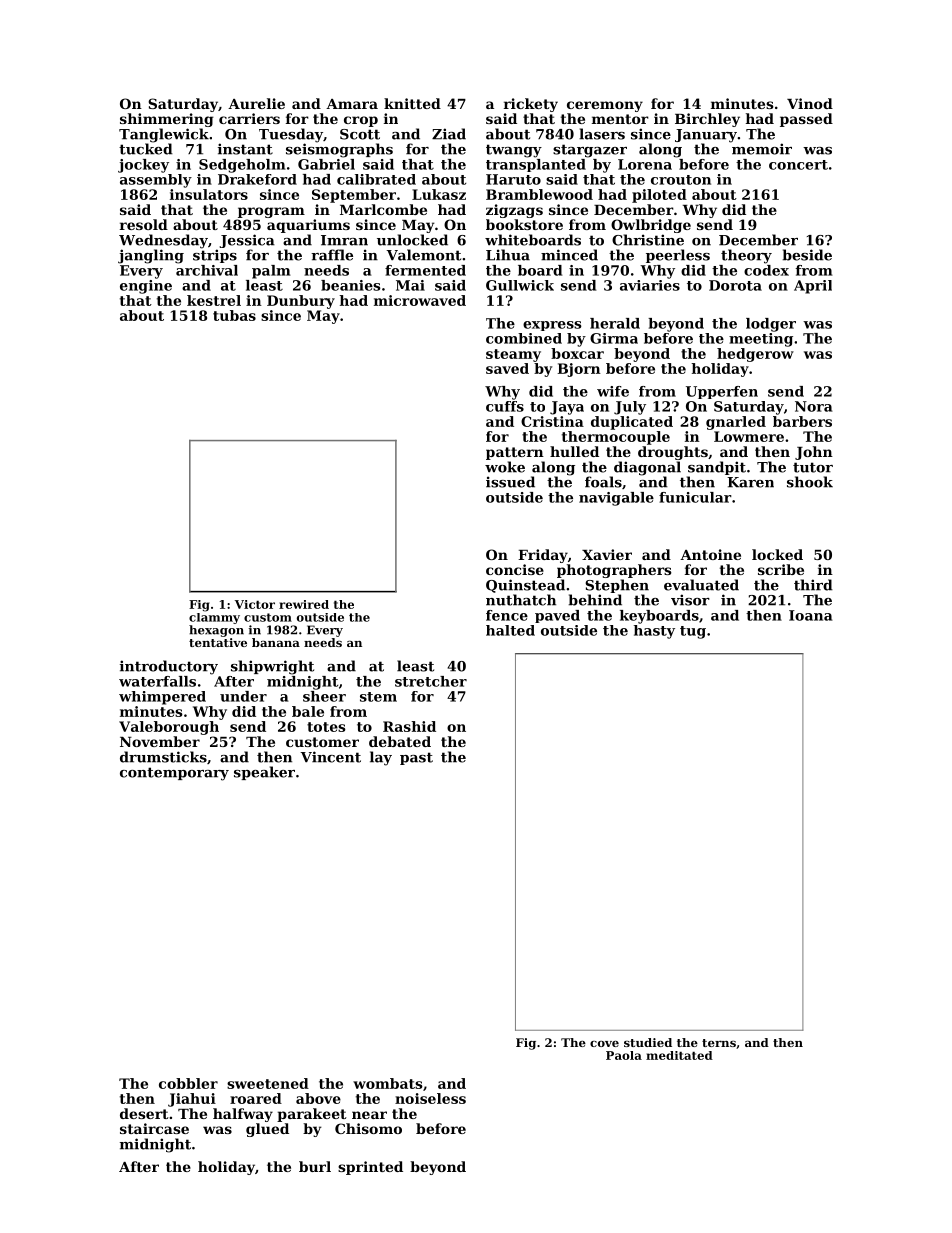 The image size is (952, 1233). Describe the element at coordinates (188, 1083) in the screenshot. I see `cobbler` at that location.
